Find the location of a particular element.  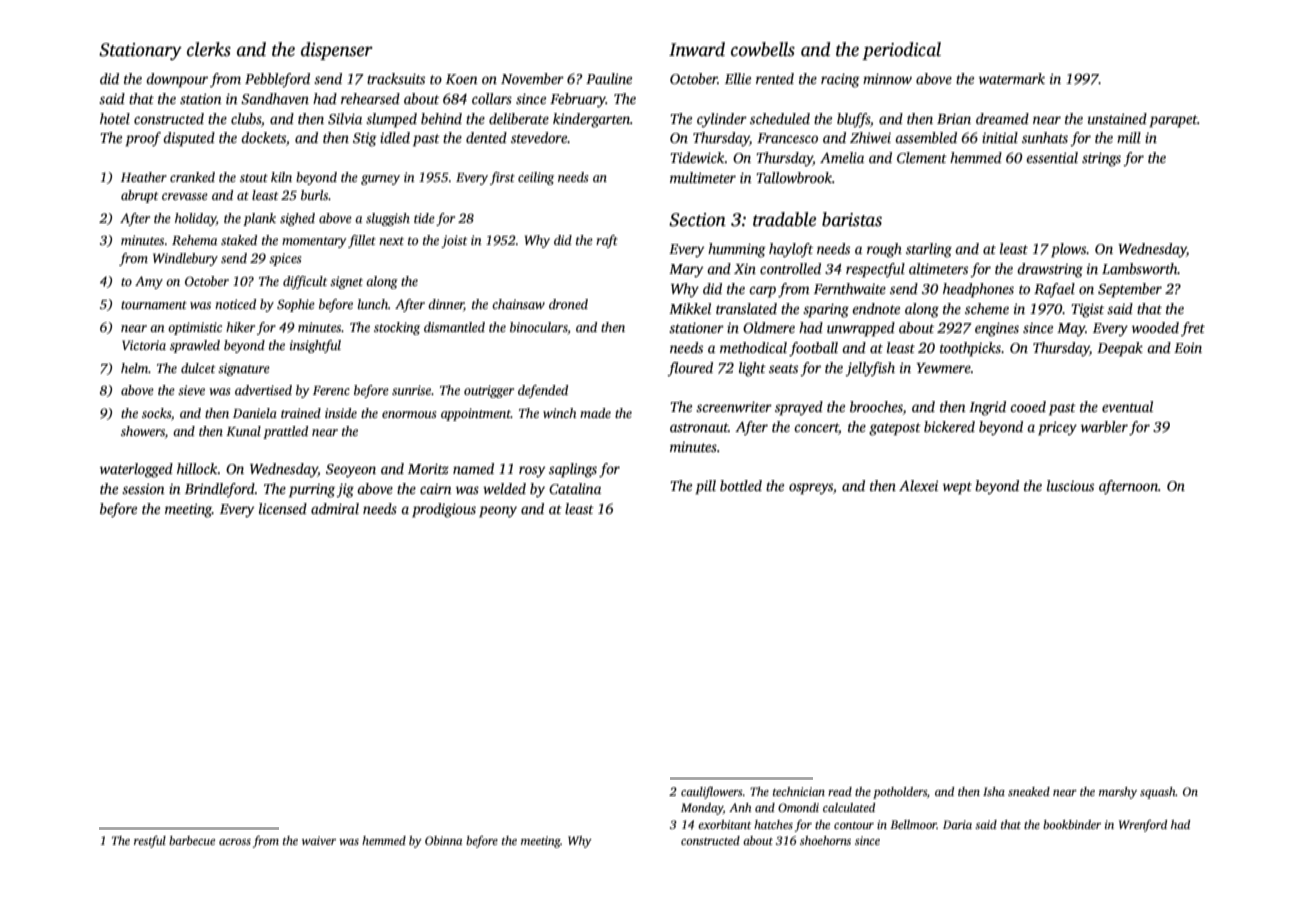

showers is located at coordinates (143, 431).
